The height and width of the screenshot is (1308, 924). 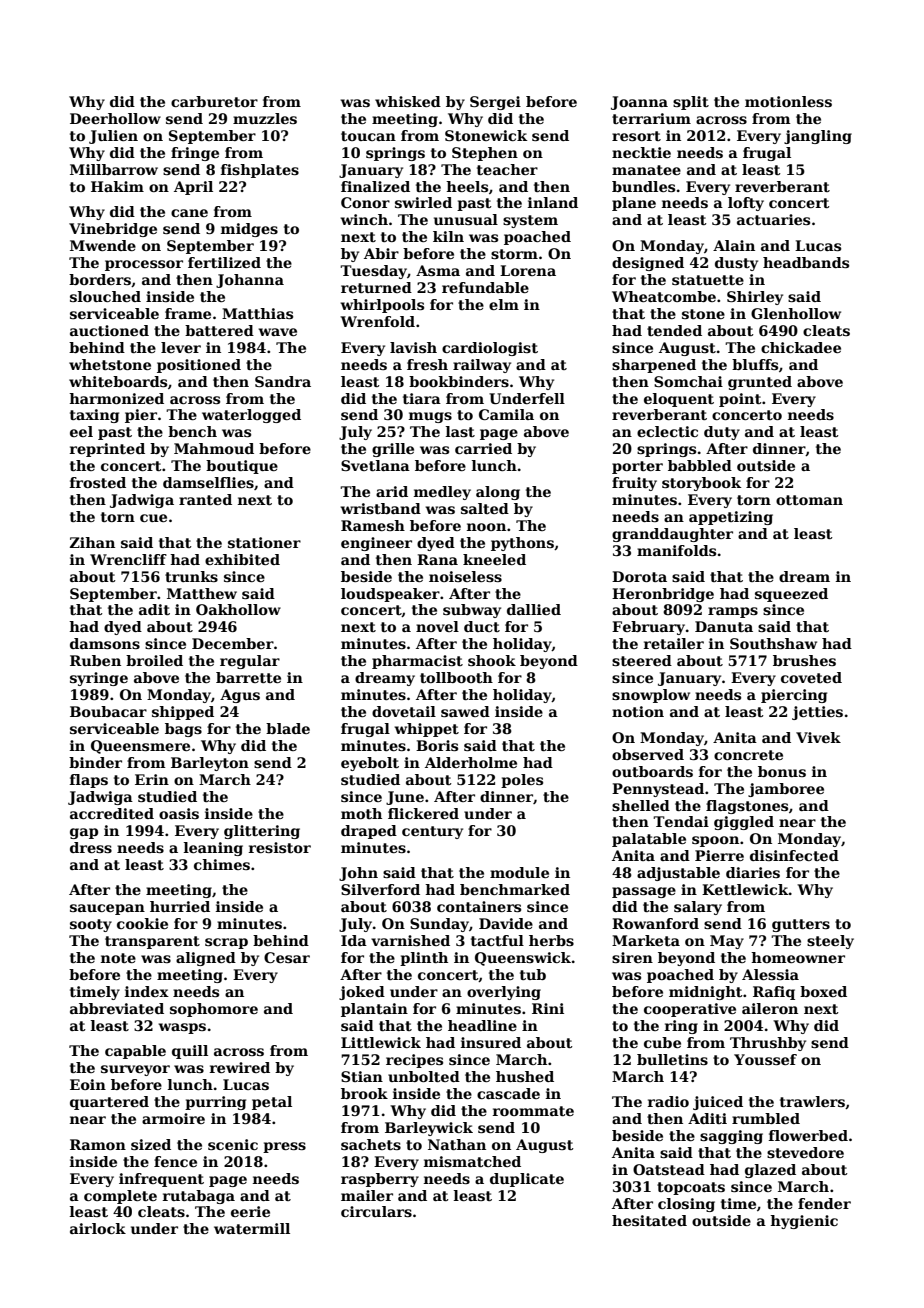 I want to click on cookie, so click(x=142, y=923).
